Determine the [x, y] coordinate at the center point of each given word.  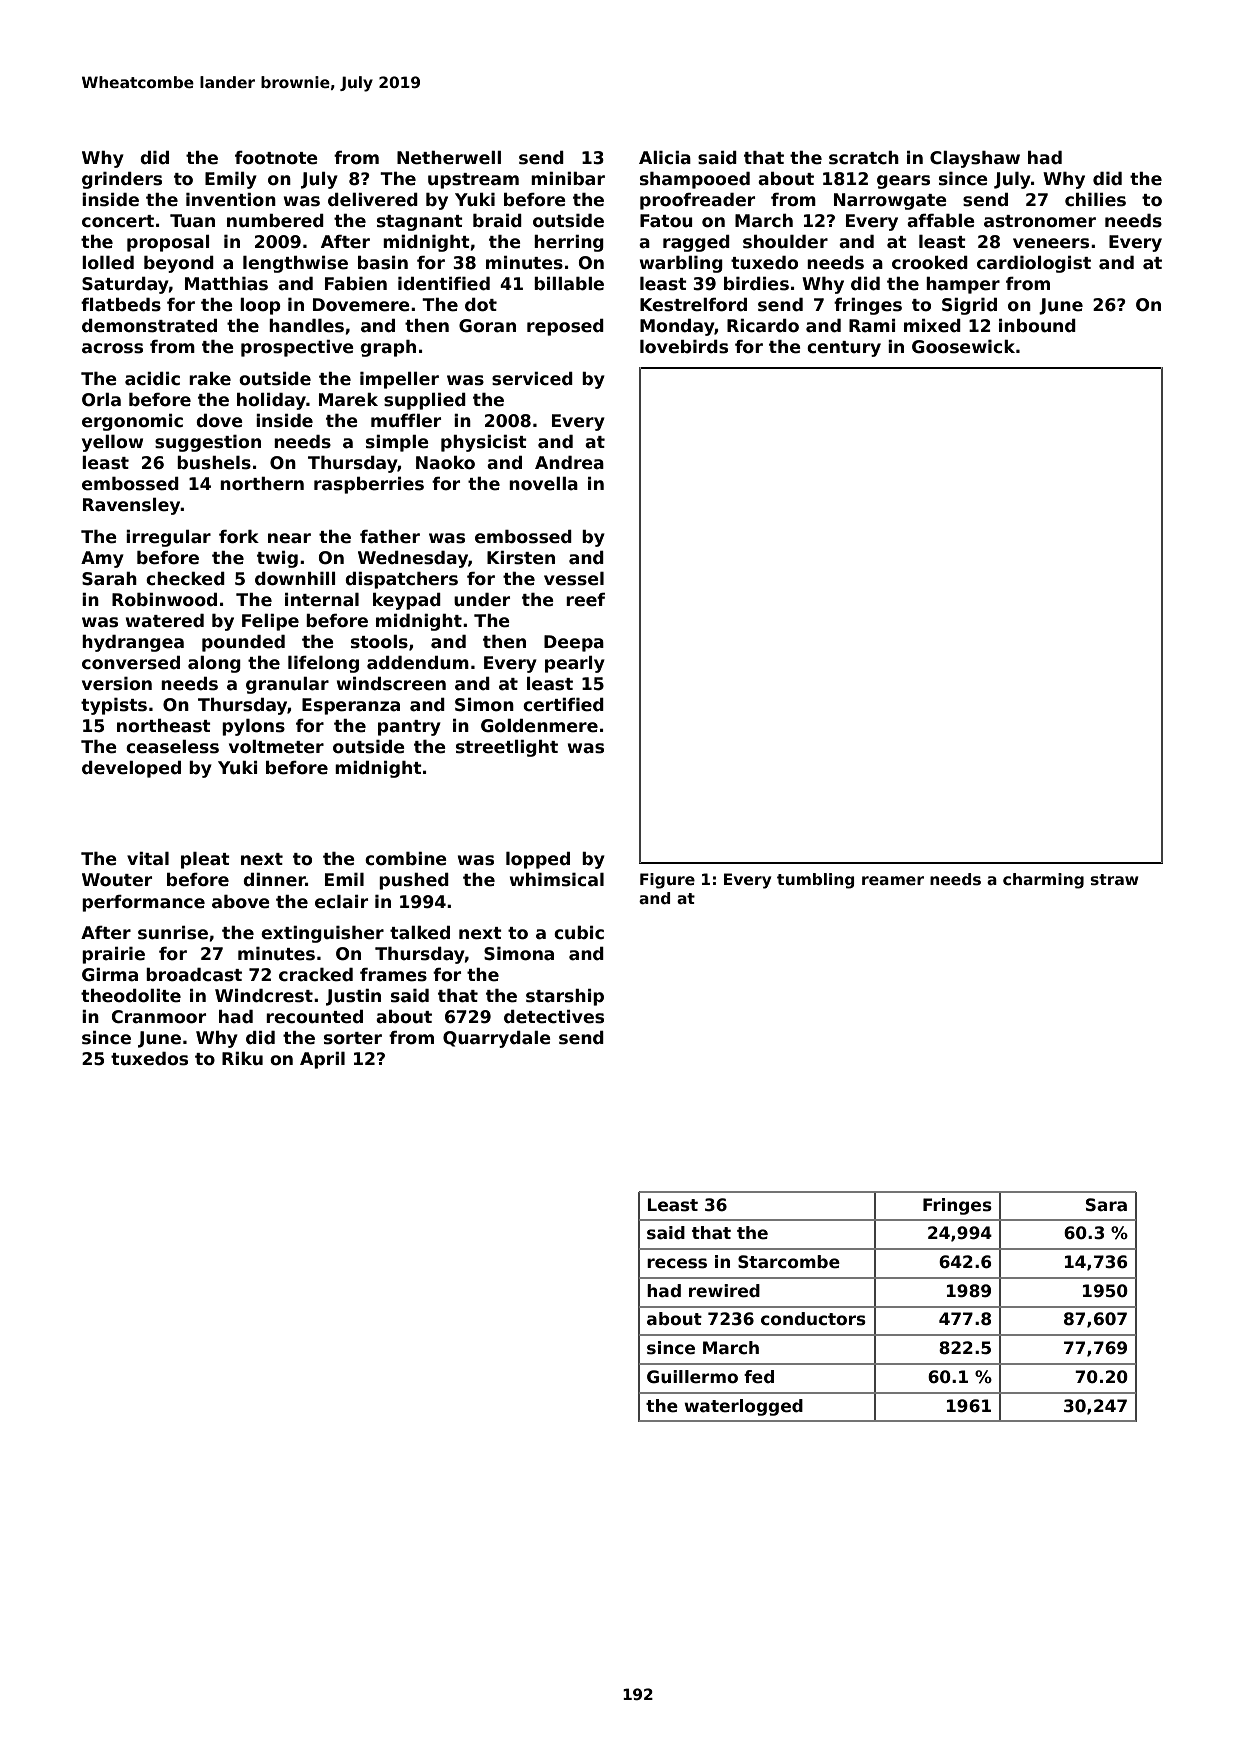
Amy [102, 559]
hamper [963, 285]
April [322, 1060]
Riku [242, 1059]
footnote [276, 158]
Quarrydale [497, 1039]
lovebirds [684, 347]
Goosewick [963, 347]
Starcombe [789, 1262]
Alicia [665, 158]
